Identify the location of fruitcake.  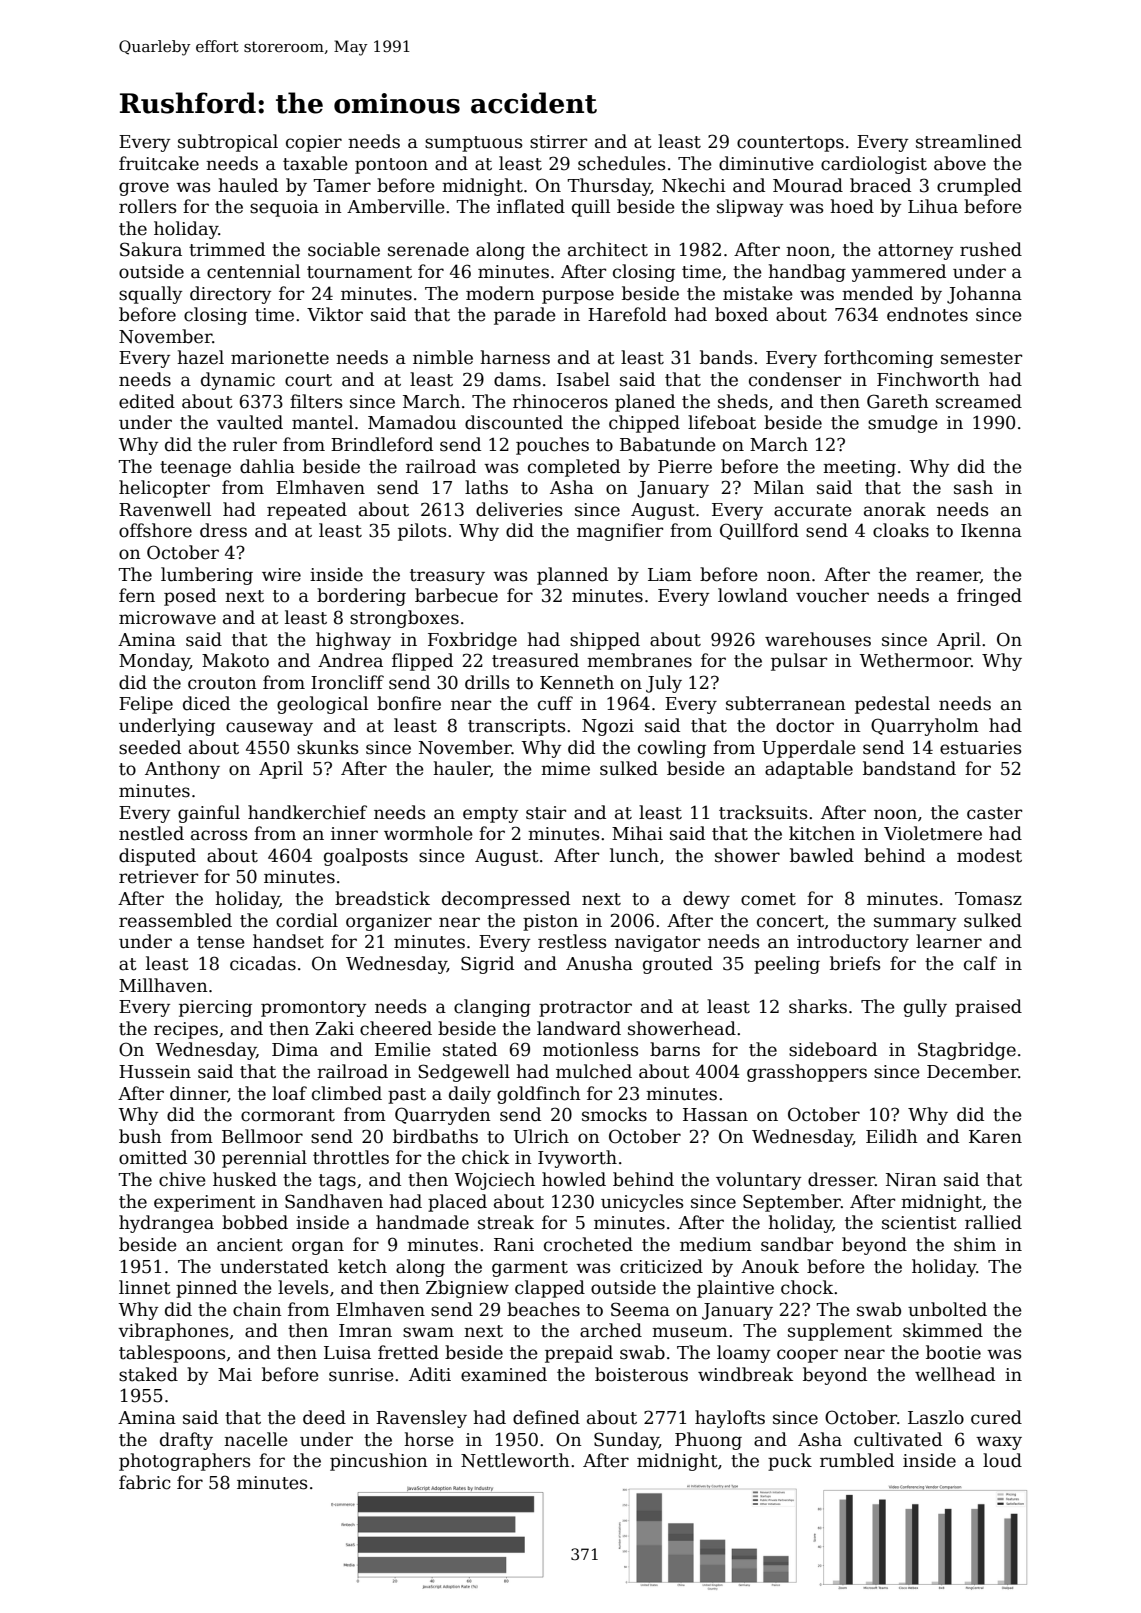
(159, 163).
